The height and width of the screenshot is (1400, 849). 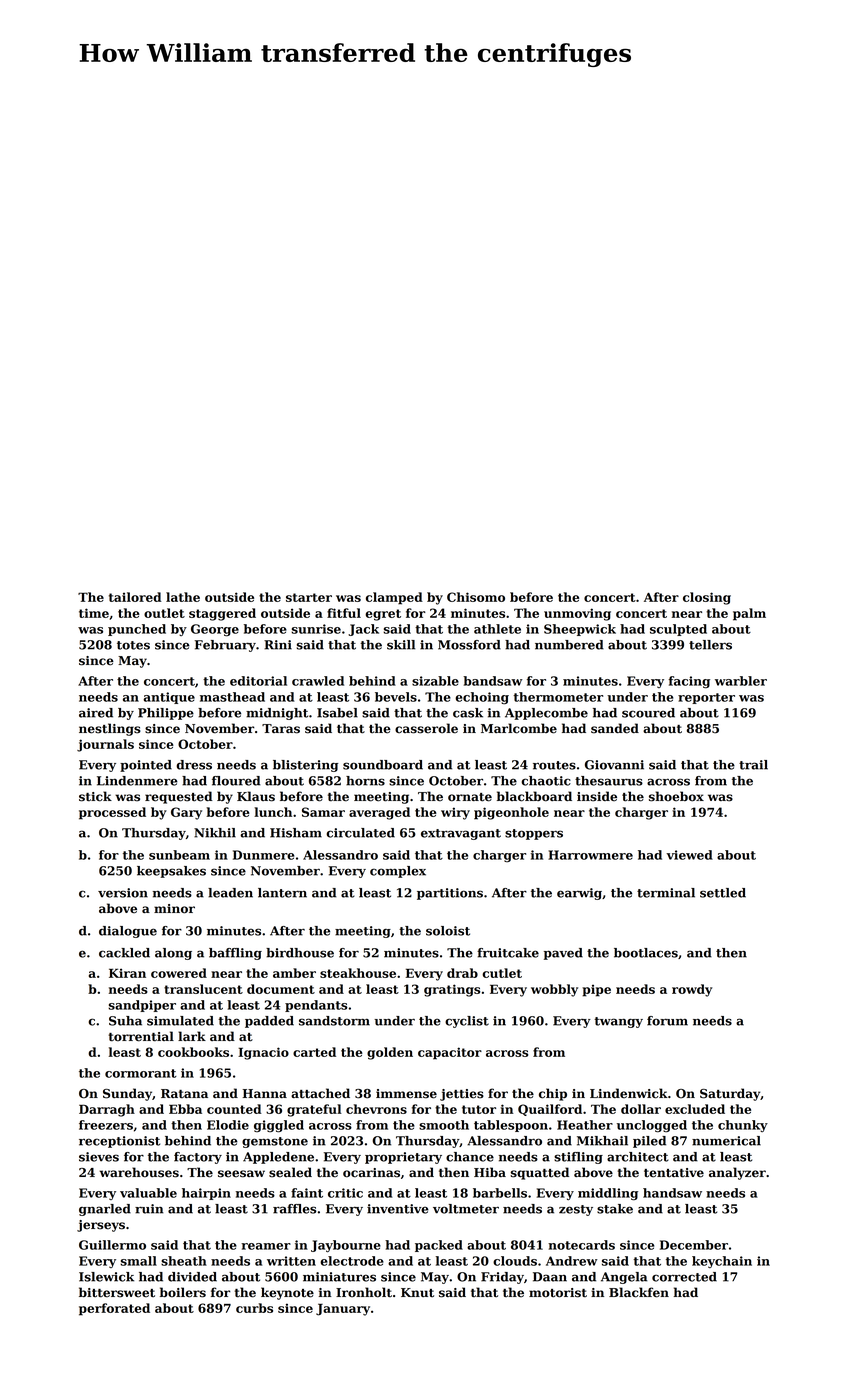 What do you see at coordinates (646, 953) in the screenshot?
I see `bootlaces` at bounding box center [646, 953].
